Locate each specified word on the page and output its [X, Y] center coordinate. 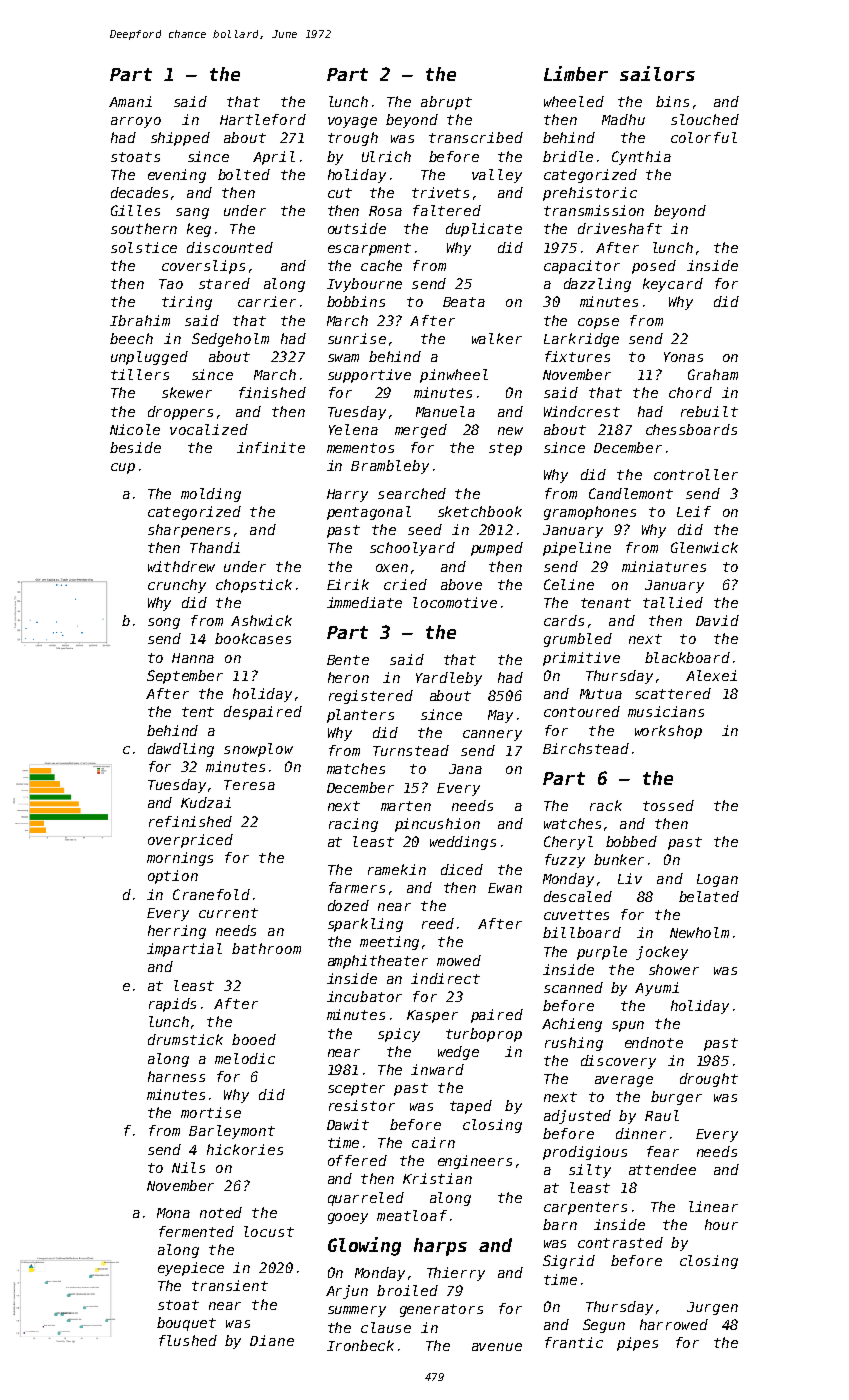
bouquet [186, 1324]
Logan [717, 880]
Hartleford [263, 119]
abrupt [446, 103]
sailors [657, 73]
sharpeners [189, 531]
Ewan [505, 888]
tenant [606, 603]
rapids [172, 1005]
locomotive [455, 602]
